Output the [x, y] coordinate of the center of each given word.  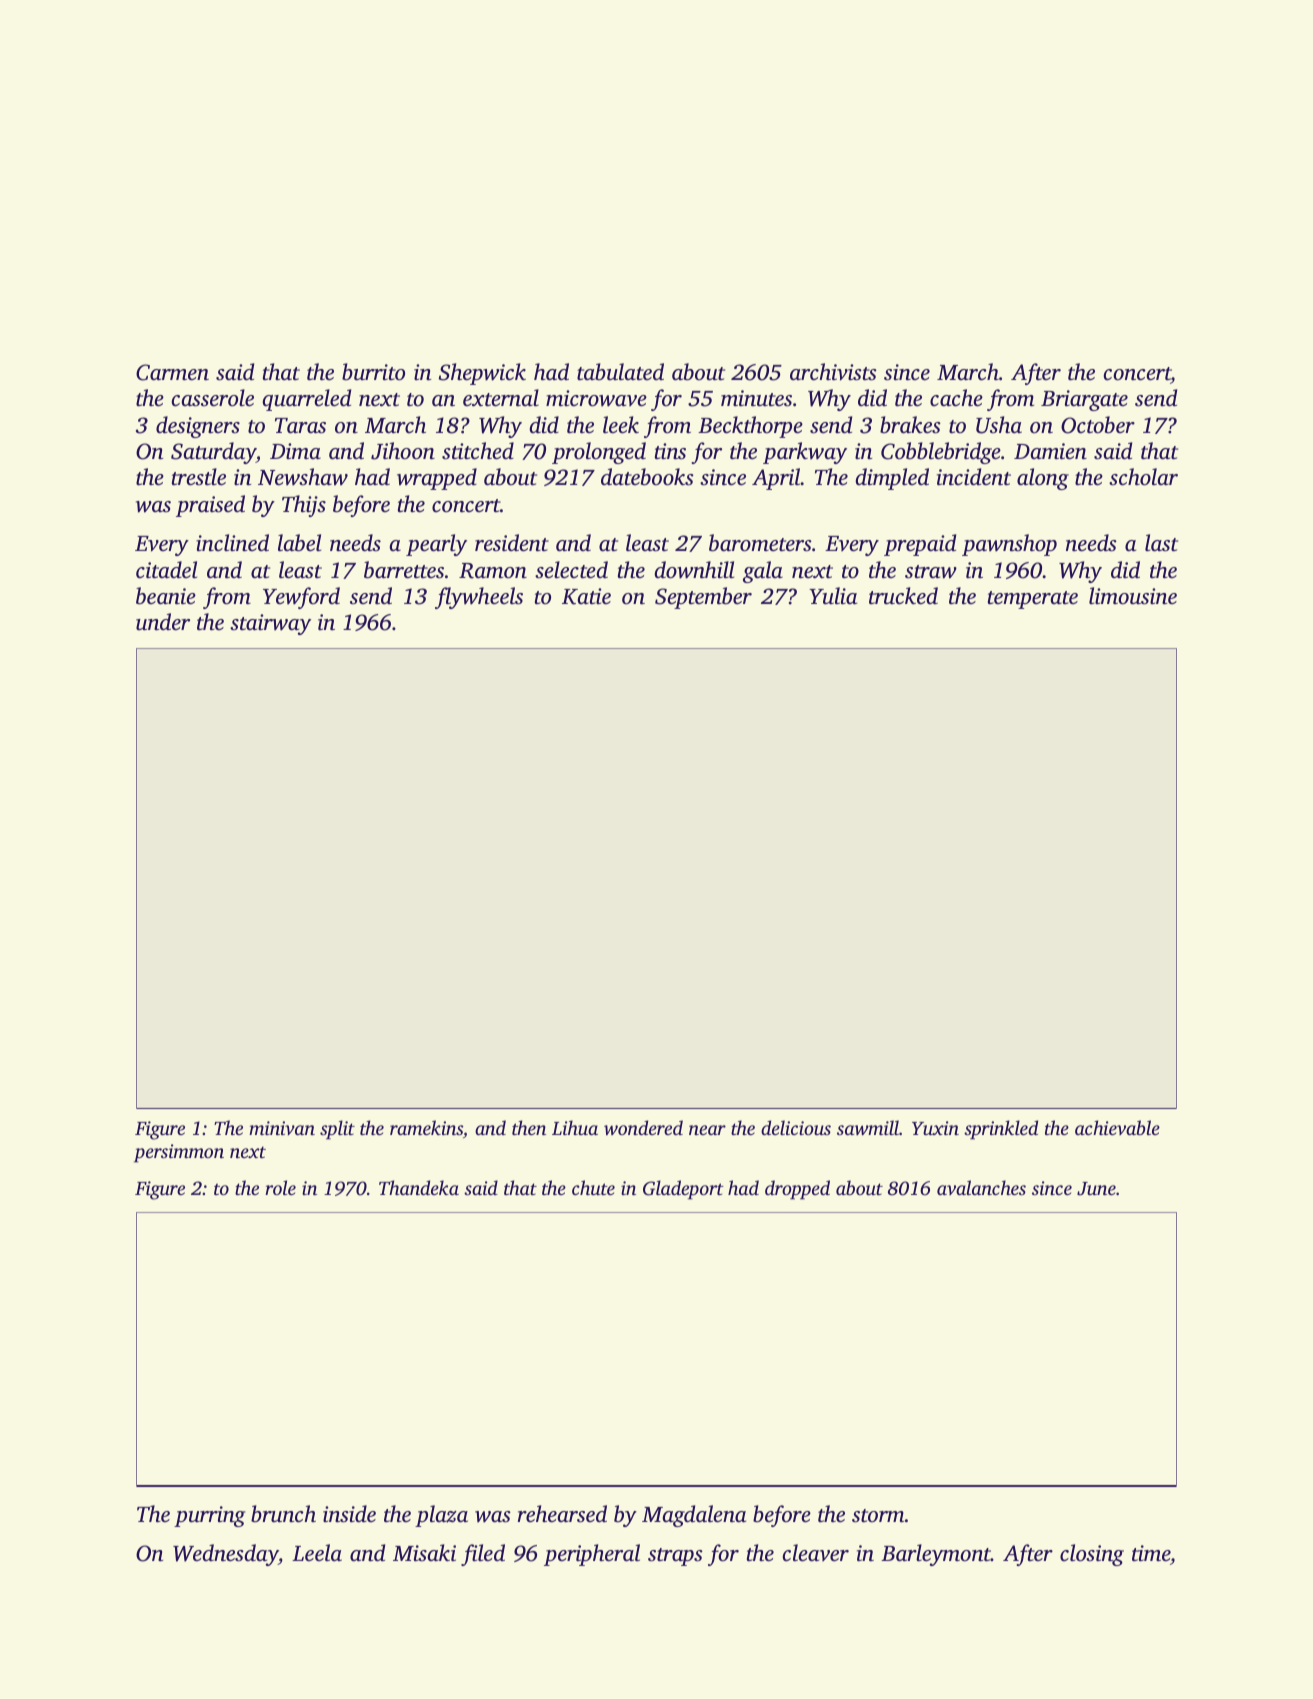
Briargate [1084, 400]
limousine [1133, 596]
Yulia [833, 596]
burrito [373, 372]
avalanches [981, 1187]
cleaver [816, 1553]
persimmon [179, 1153]
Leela [317, 1552]
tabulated [620, 372]
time [1151, 1553]
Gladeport [683, 1190]
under [163, 622]
